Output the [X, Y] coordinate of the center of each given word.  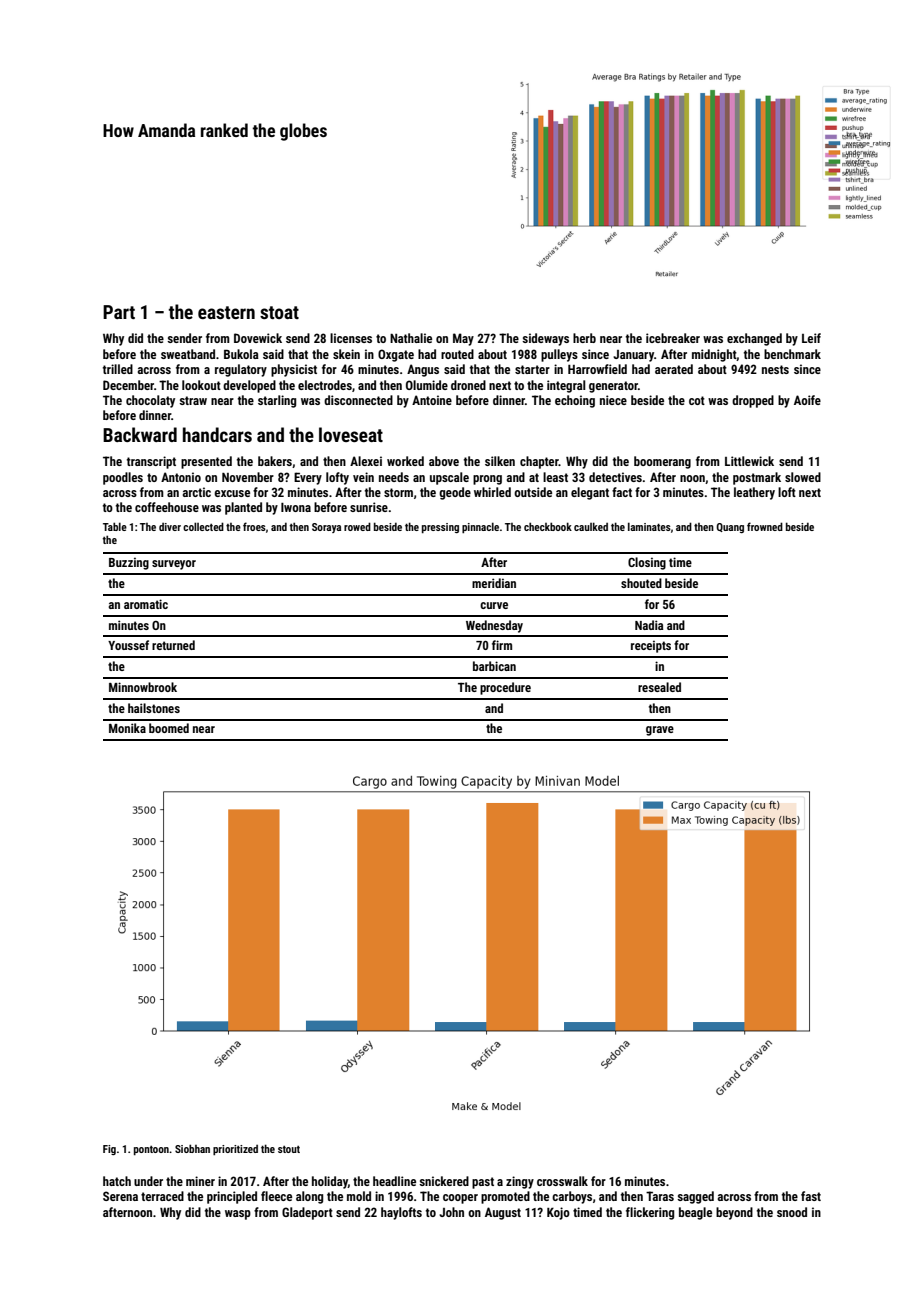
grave [660, 731]
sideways [545, 339]
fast [811, 1196]
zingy [520, 1182]
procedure [505, 688]
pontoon [151, 1150]
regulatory [241, 370]
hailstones [154, 708]
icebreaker [673, 338]
